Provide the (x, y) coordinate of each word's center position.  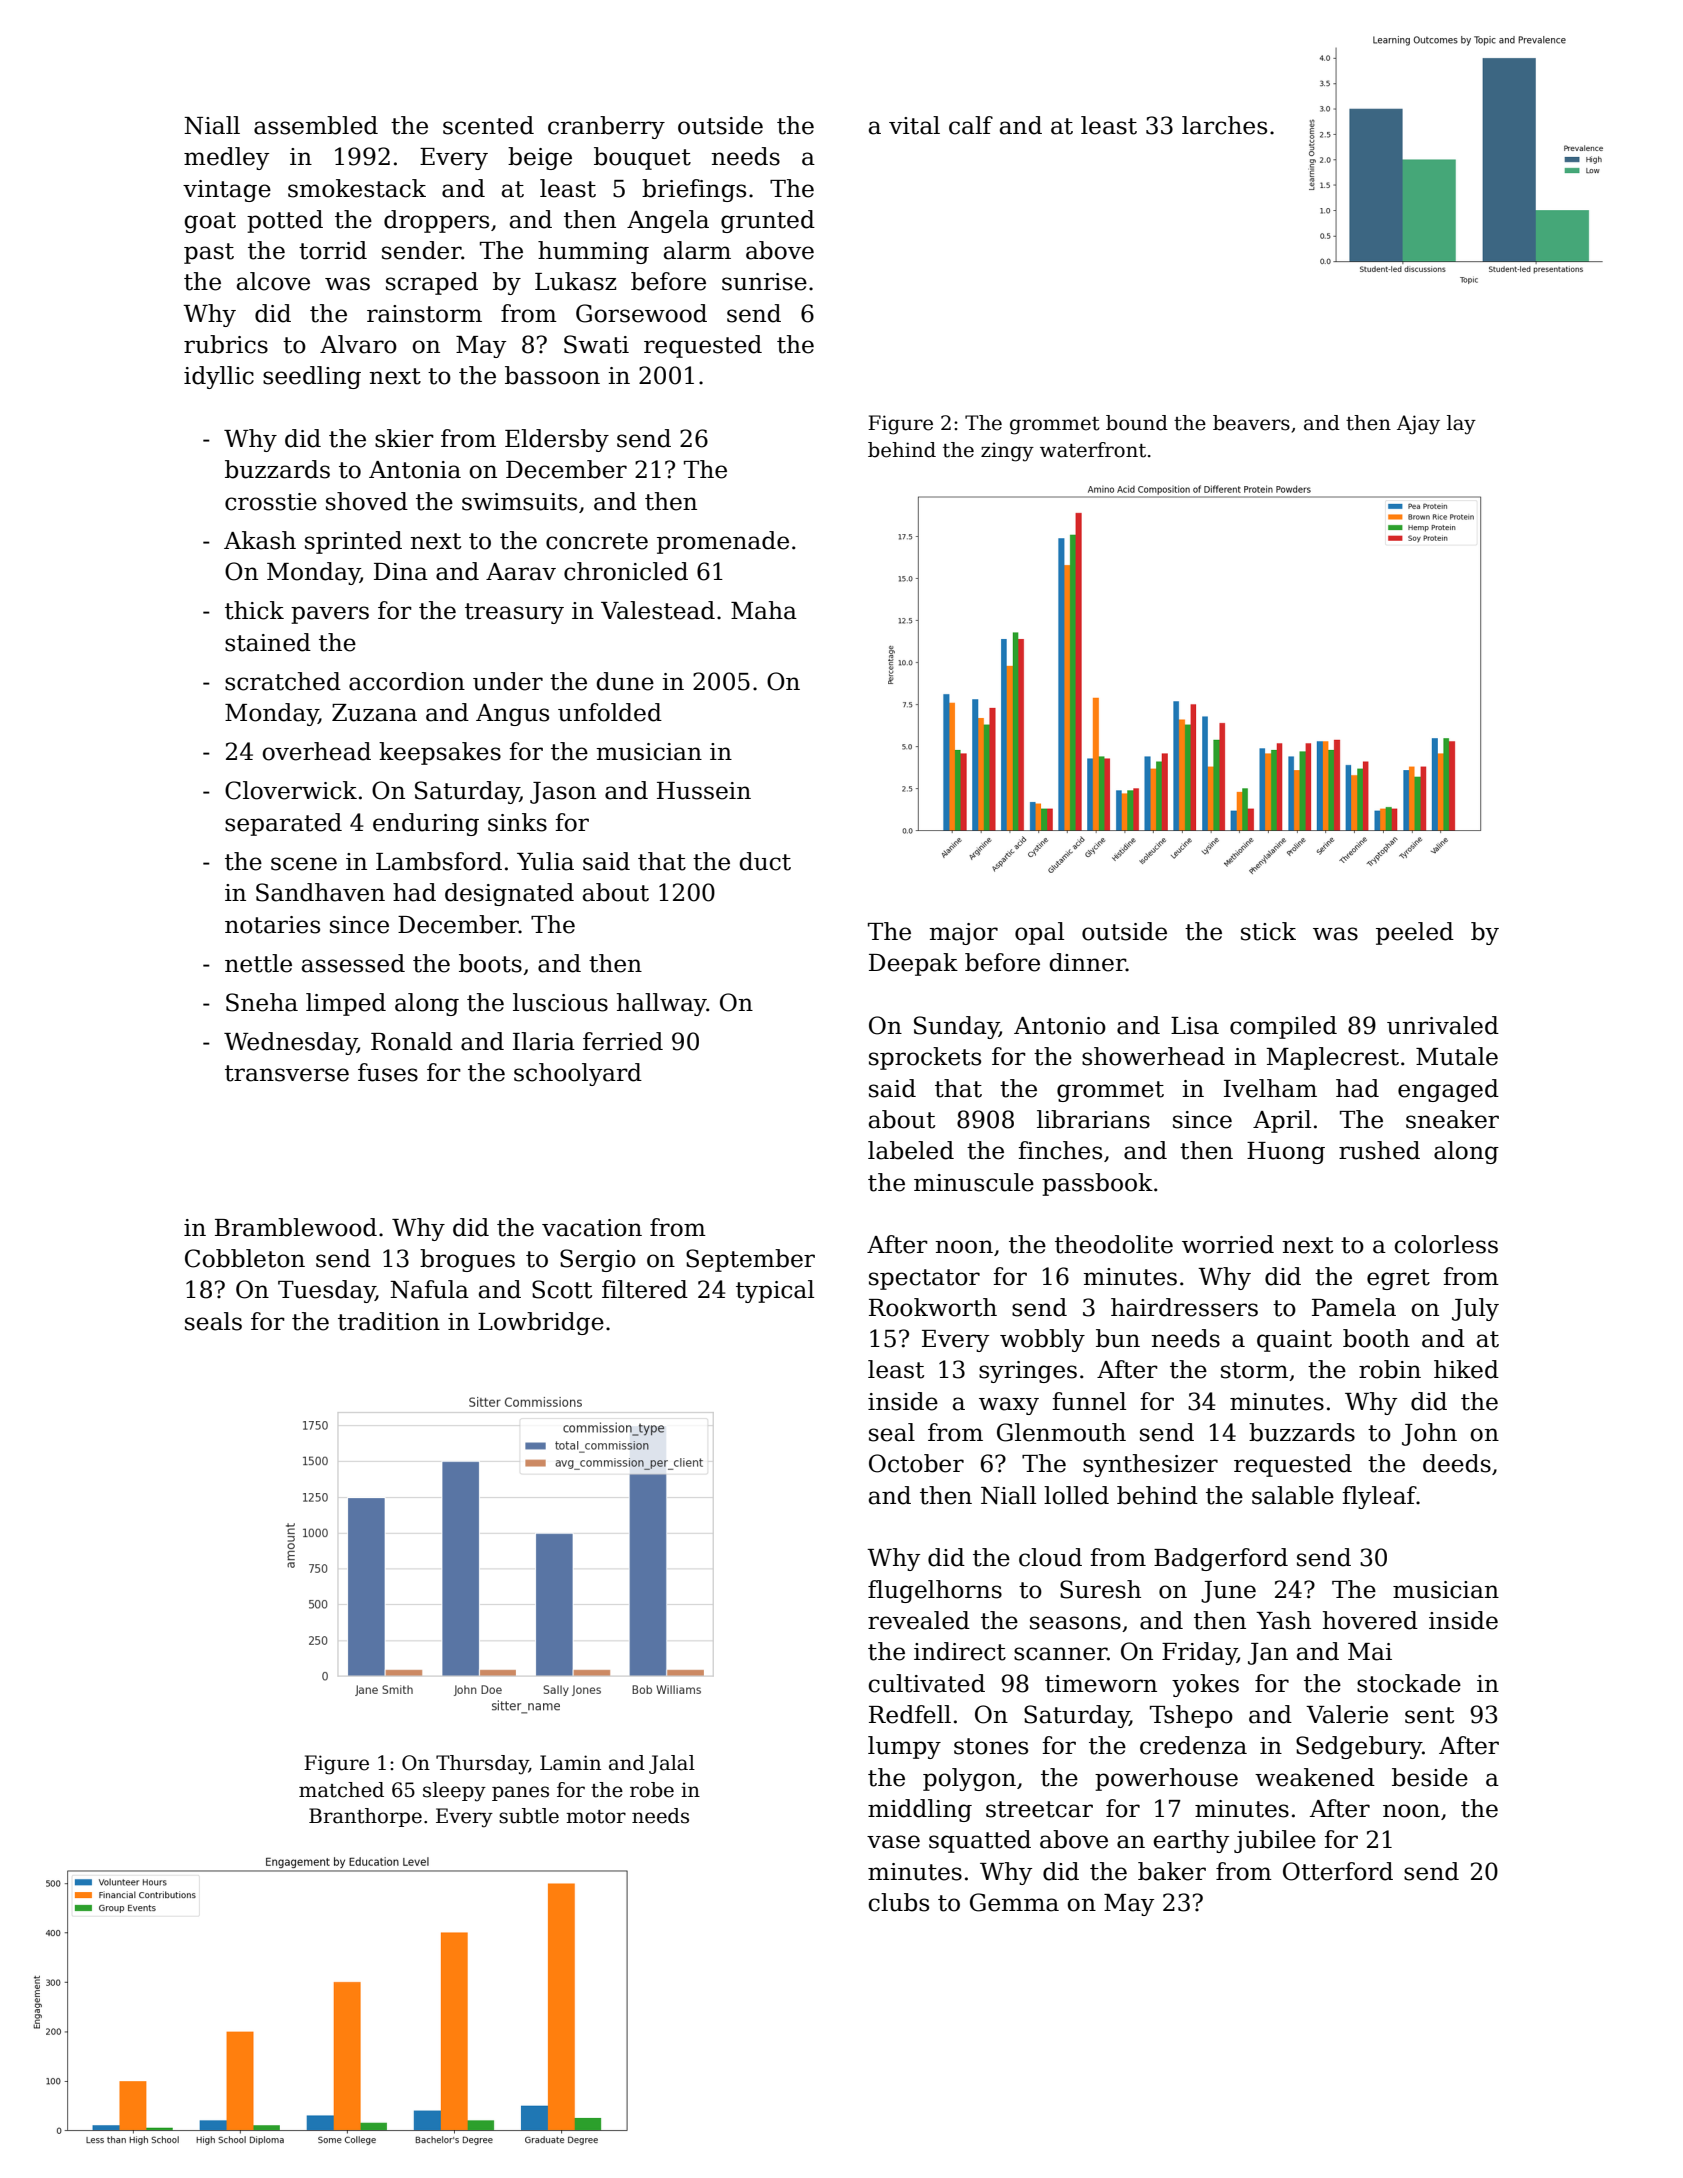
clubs (899, 1902)
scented (488, 125)
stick (1268, 931)
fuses (388, 1072)
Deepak (913, 964)
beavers (1251, 423)
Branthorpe (365, 1817)
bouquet (642, 158)
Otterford (1338, 1871)
